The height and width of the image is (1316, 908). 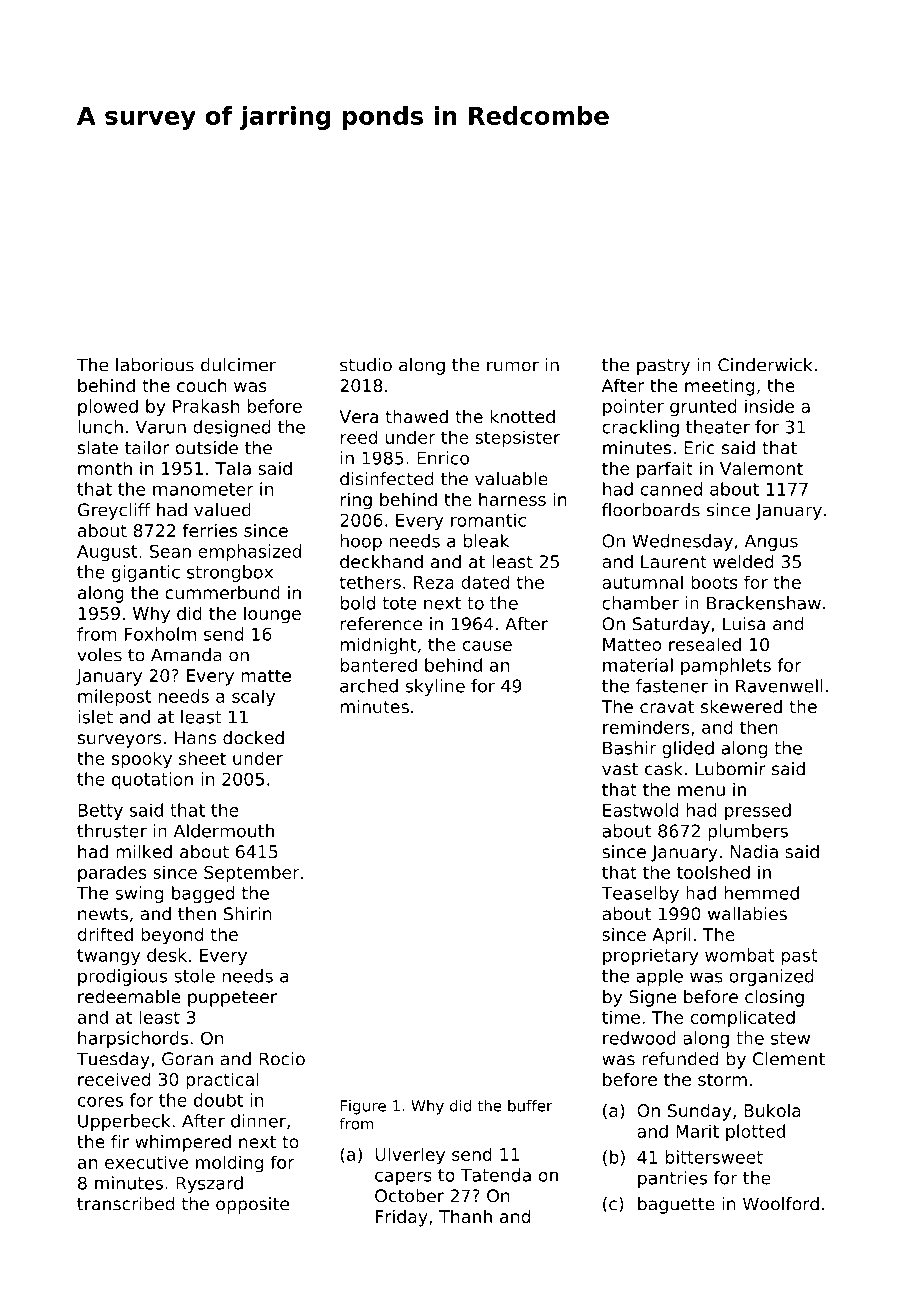 I want to click on opposite, so click(x=252, y=1205).
